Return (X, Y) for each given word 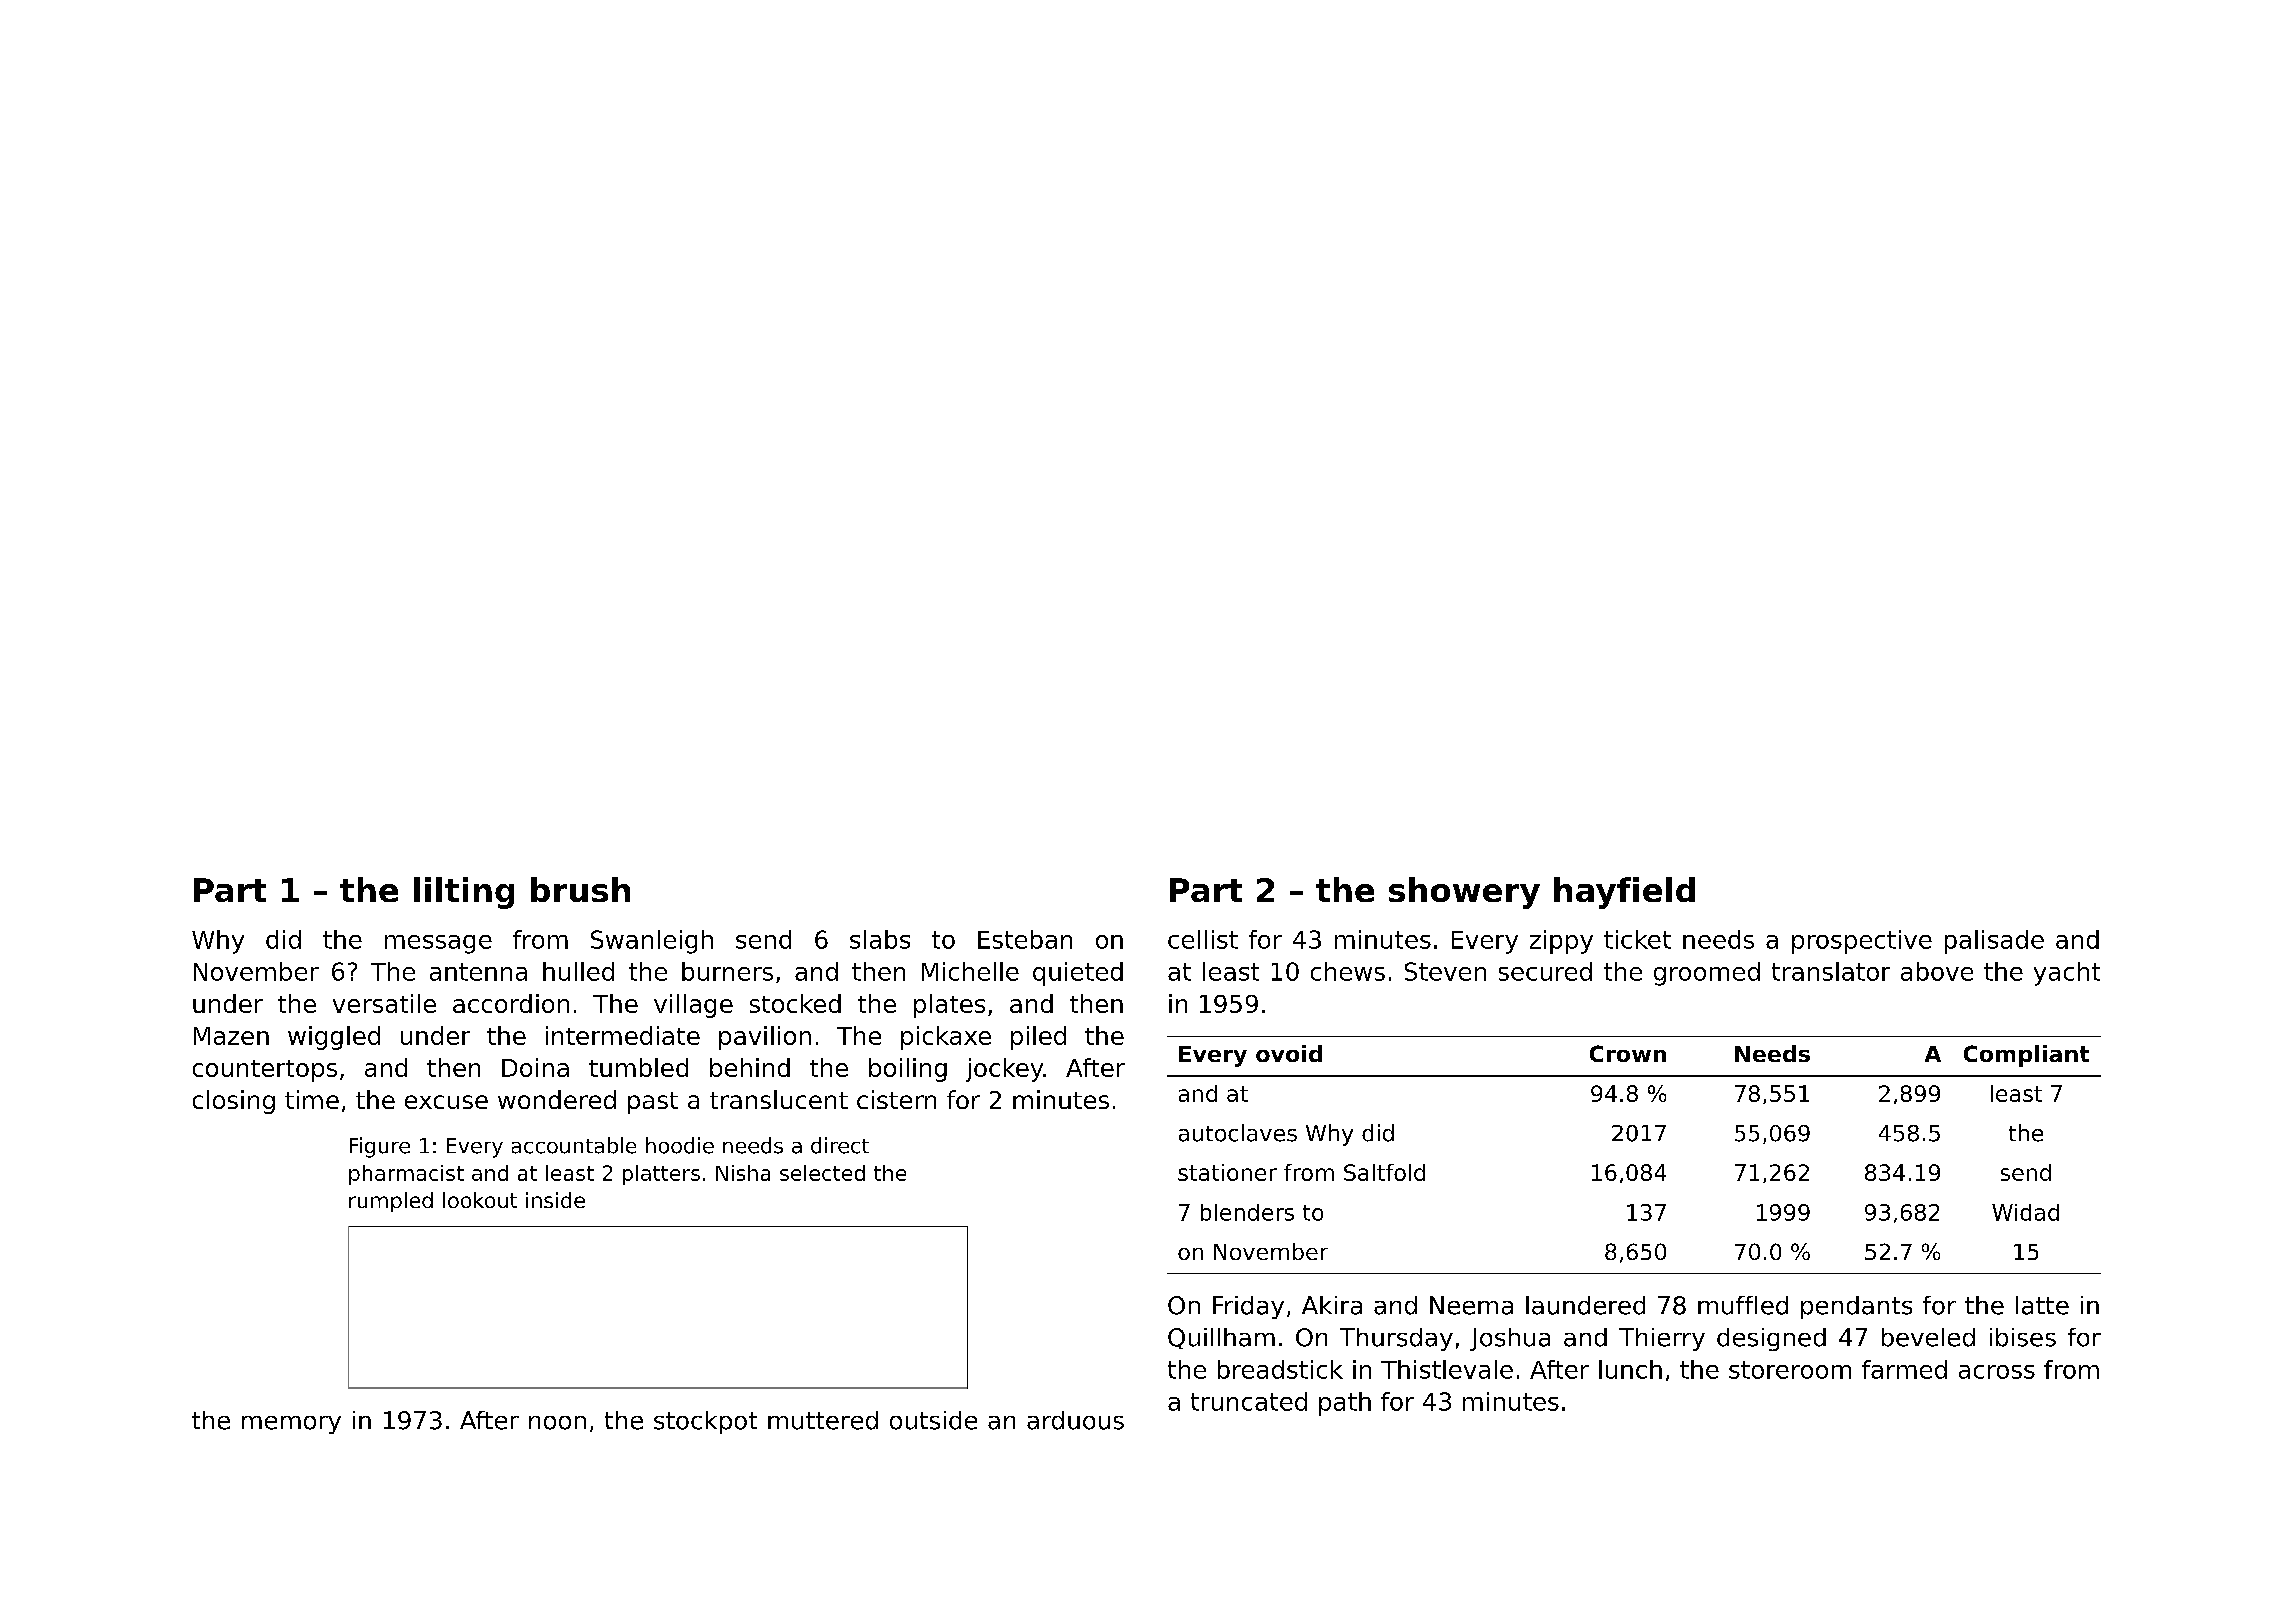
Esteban (1025, 939)
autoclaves (1238, 1133)
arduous (1075, 1420)
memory (291, 1425)
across (1997, 1372)
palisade (1994, 942)
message (438, 944)
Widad (2025, 1212)
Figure (380, 1147)
